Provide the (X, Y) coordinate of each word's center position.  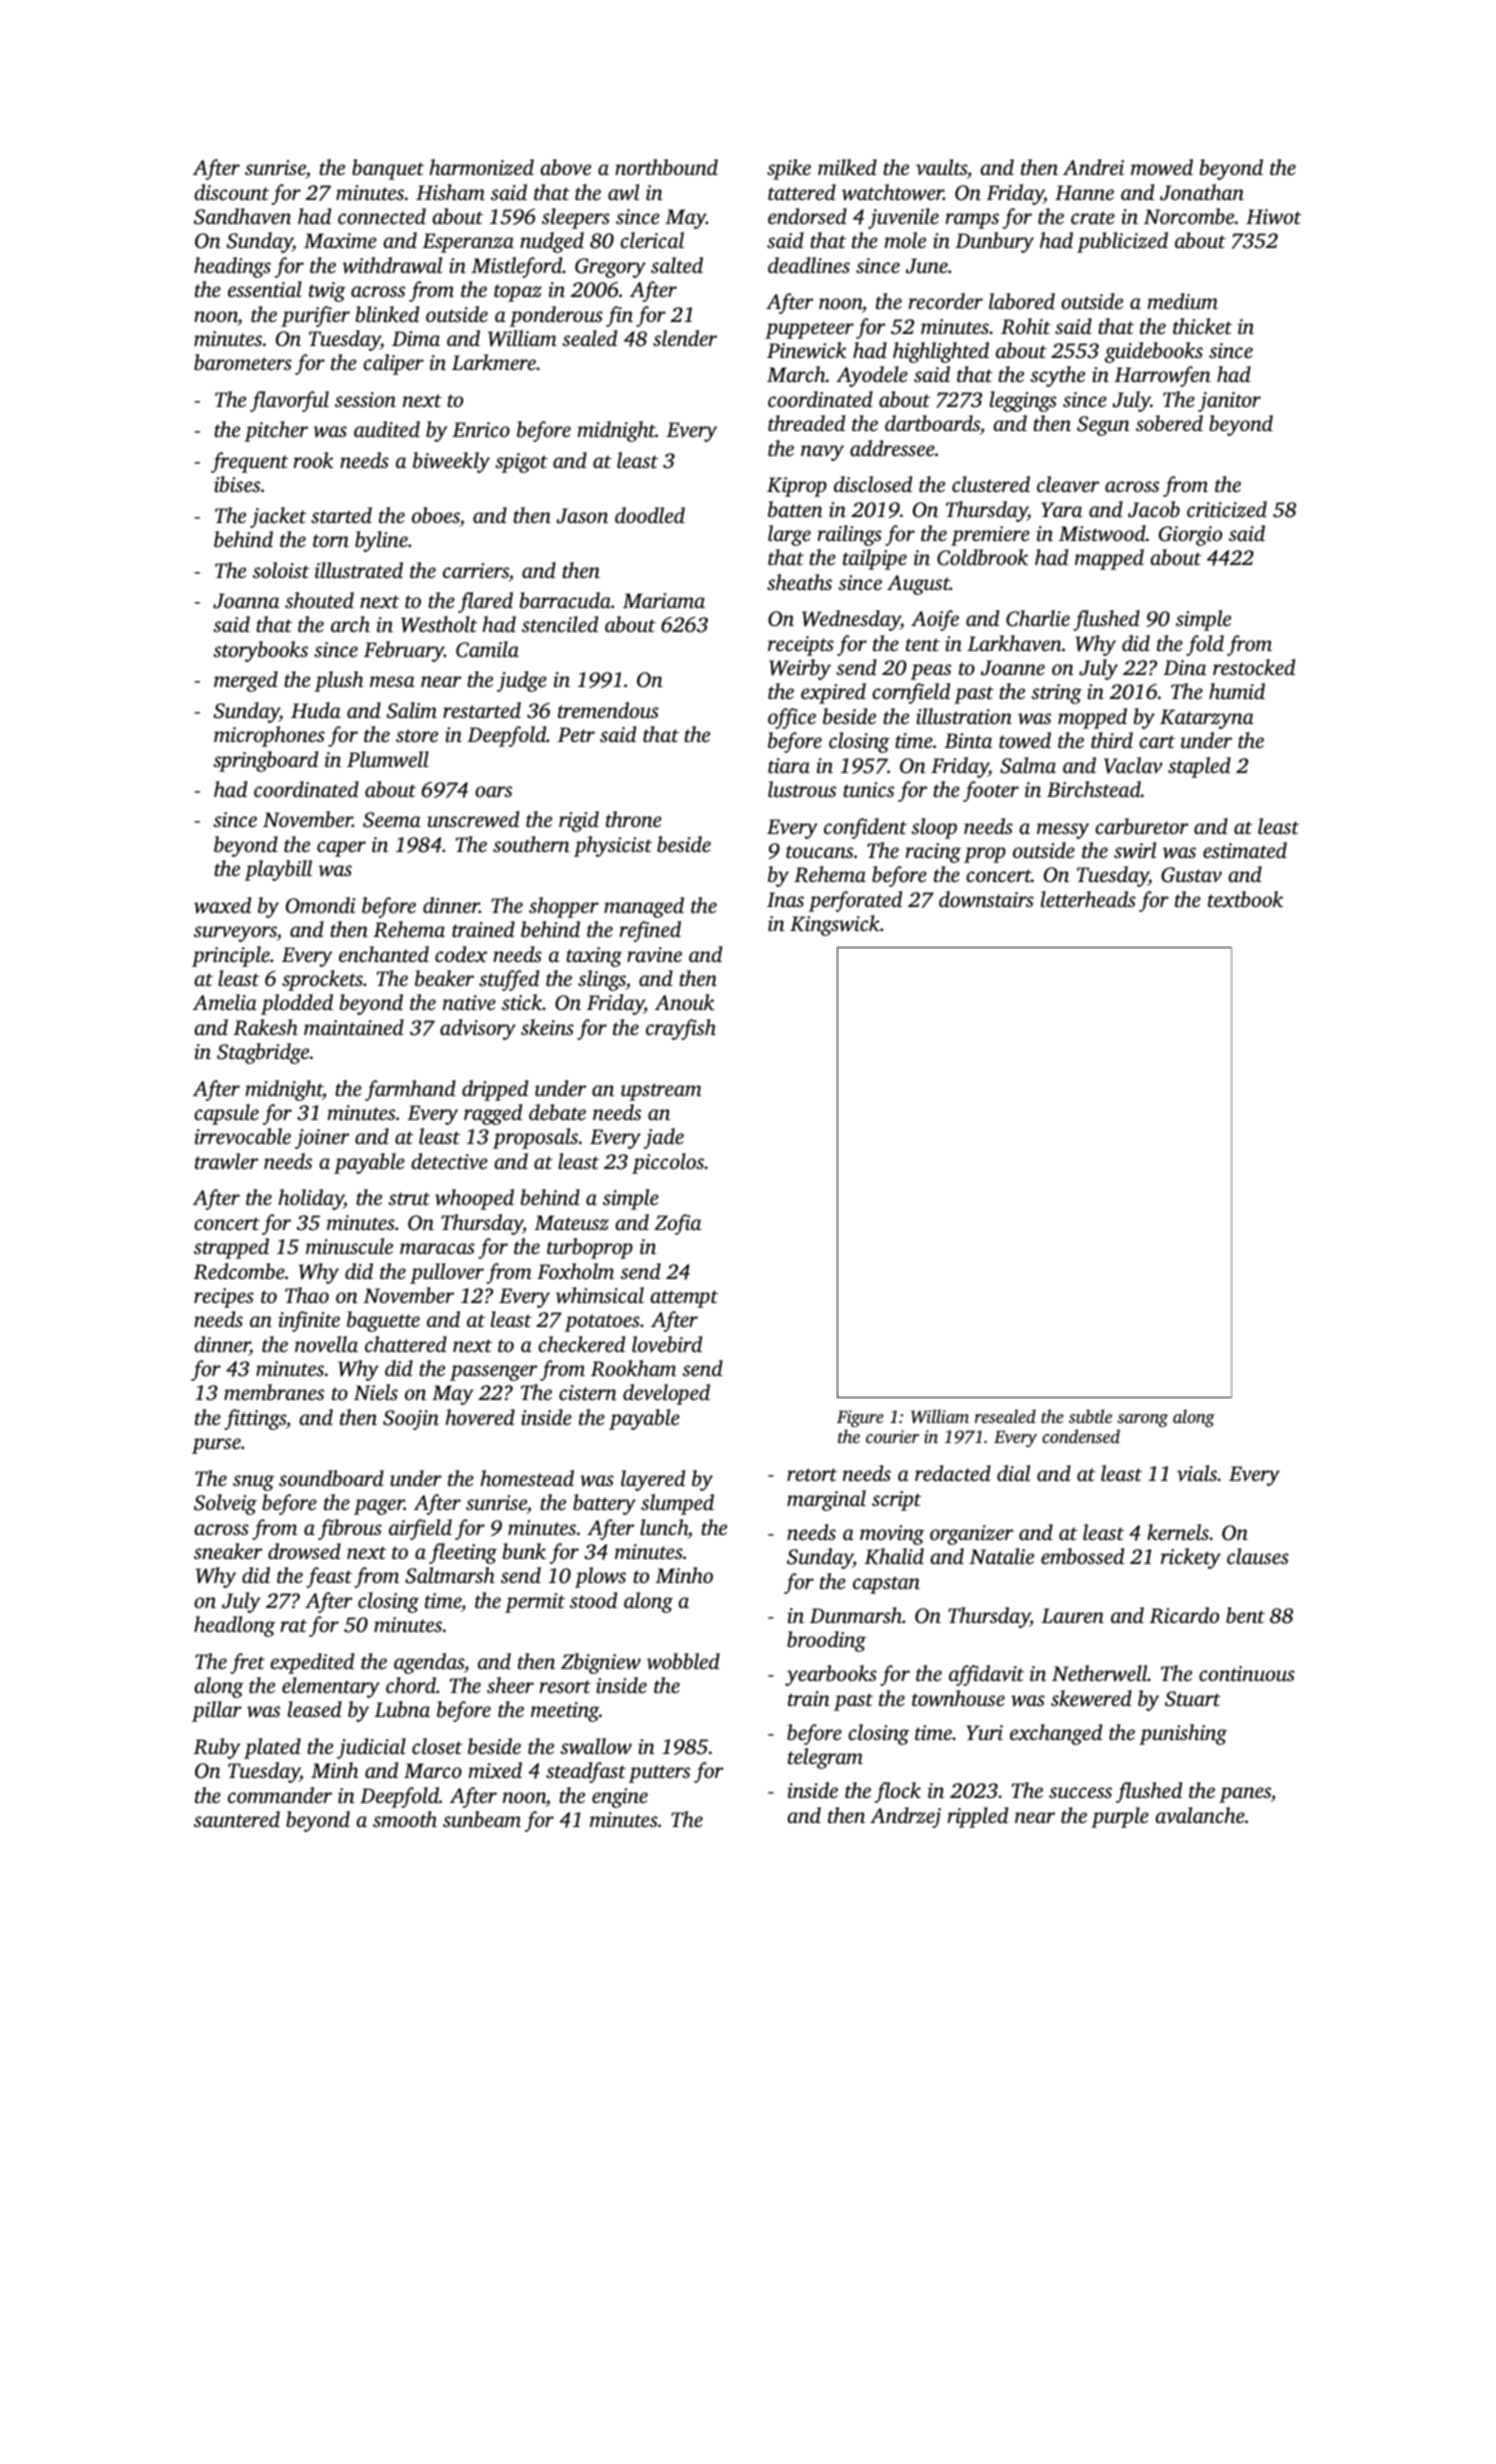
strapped (231, 1248)
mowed (1162, 167)
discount (231, 192)
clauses (1258, 1556)
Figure (860, 1418)
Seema (392, 820)
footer (991, 791)
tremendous (608, 710)
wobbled (683, 1661)
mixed (495, 1770)
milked (847, 167)
